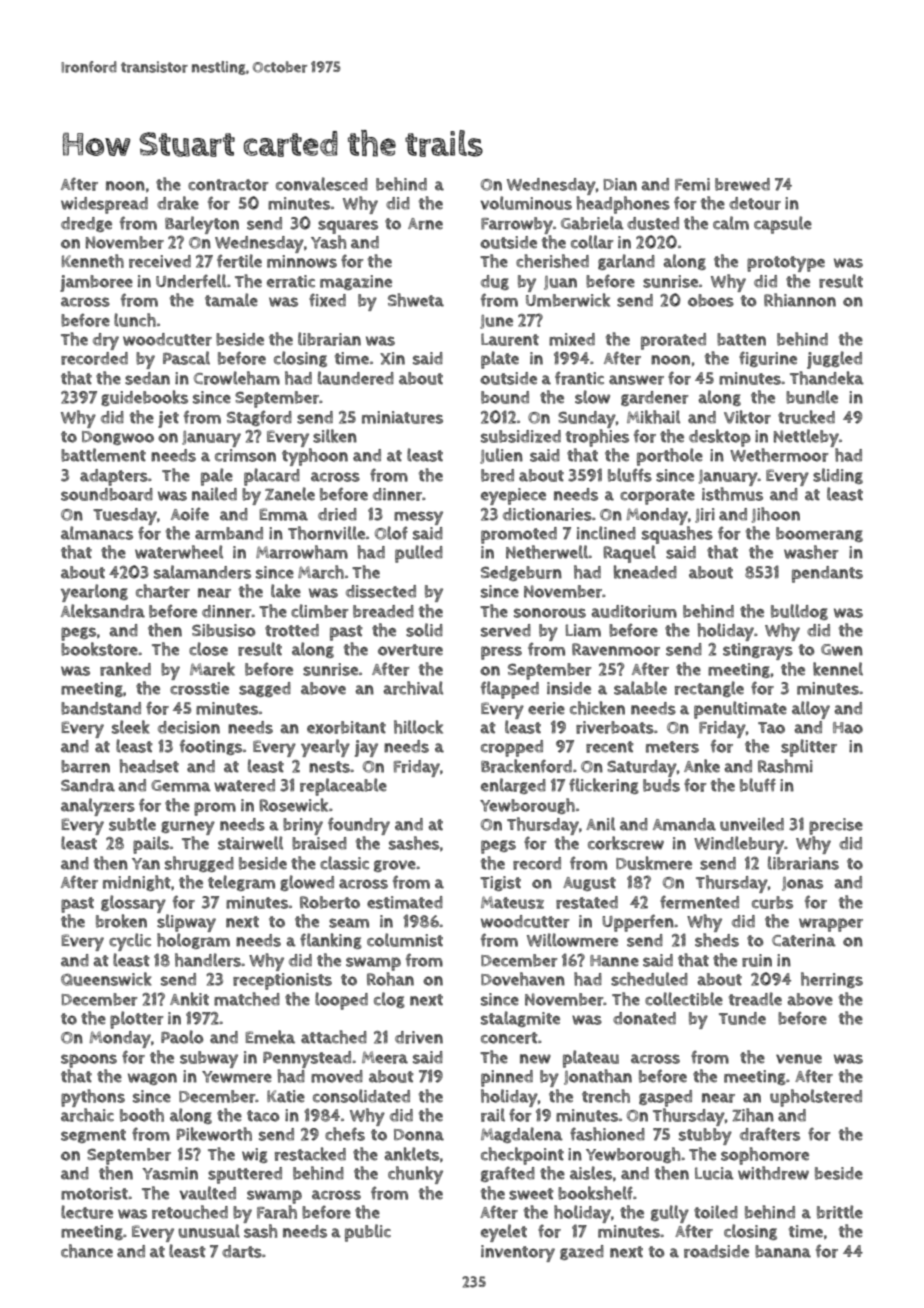 Image resolution: width=924 pixels, height=1308 pixels. What do you see at coordinates (755, 999) in the image?
I see `treadle` at bounding box center [755, 999].
